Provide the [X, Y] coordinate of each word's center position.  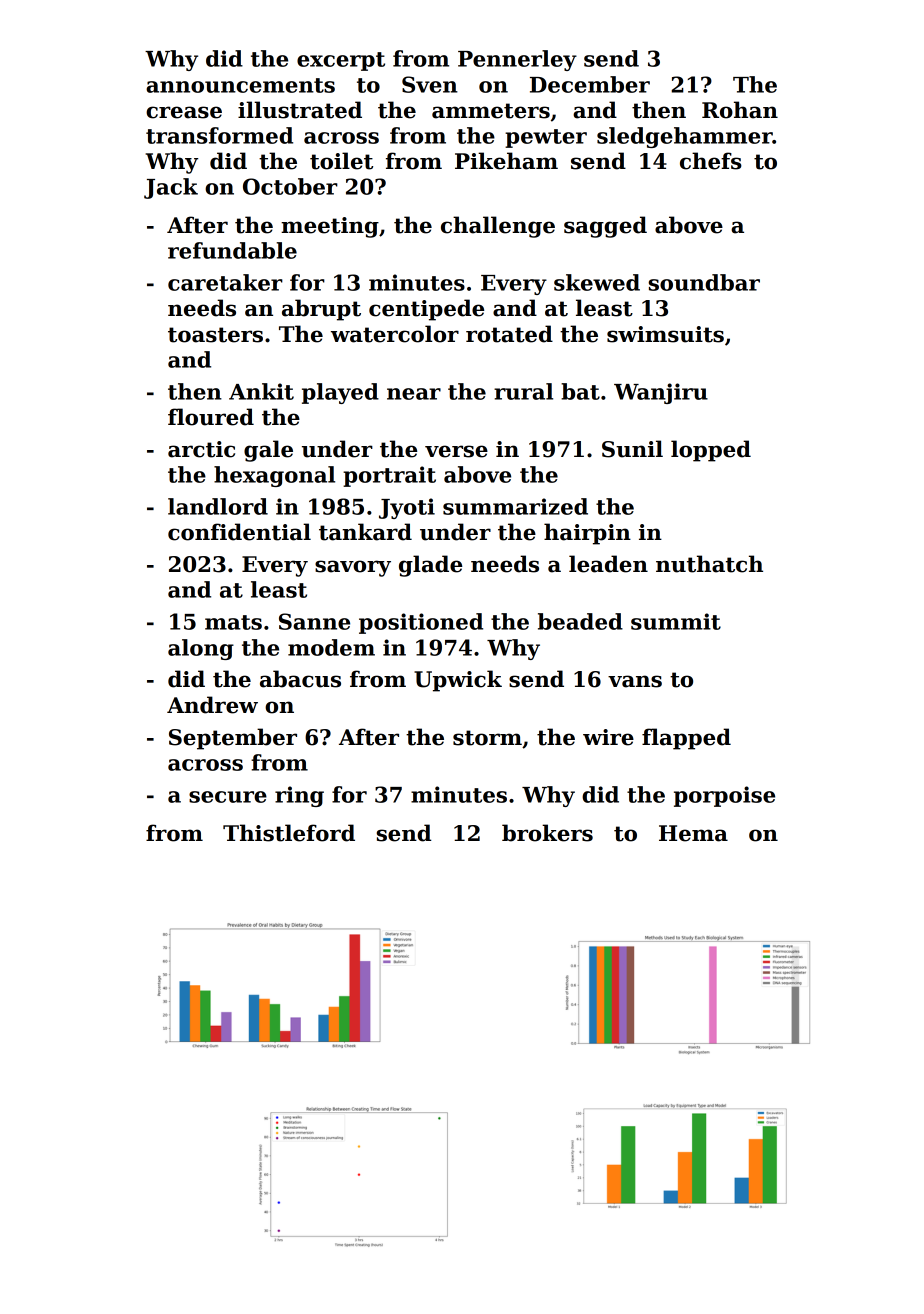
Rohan [740, 110]
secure [228, 797]
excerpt [341, 61]
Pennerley [517, 60]
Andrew [212, 705]
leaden [608, 564]
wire [608, 737]
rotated [509, 334]
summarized [515, 506]
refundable [232, 250]
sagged [605, 227]
